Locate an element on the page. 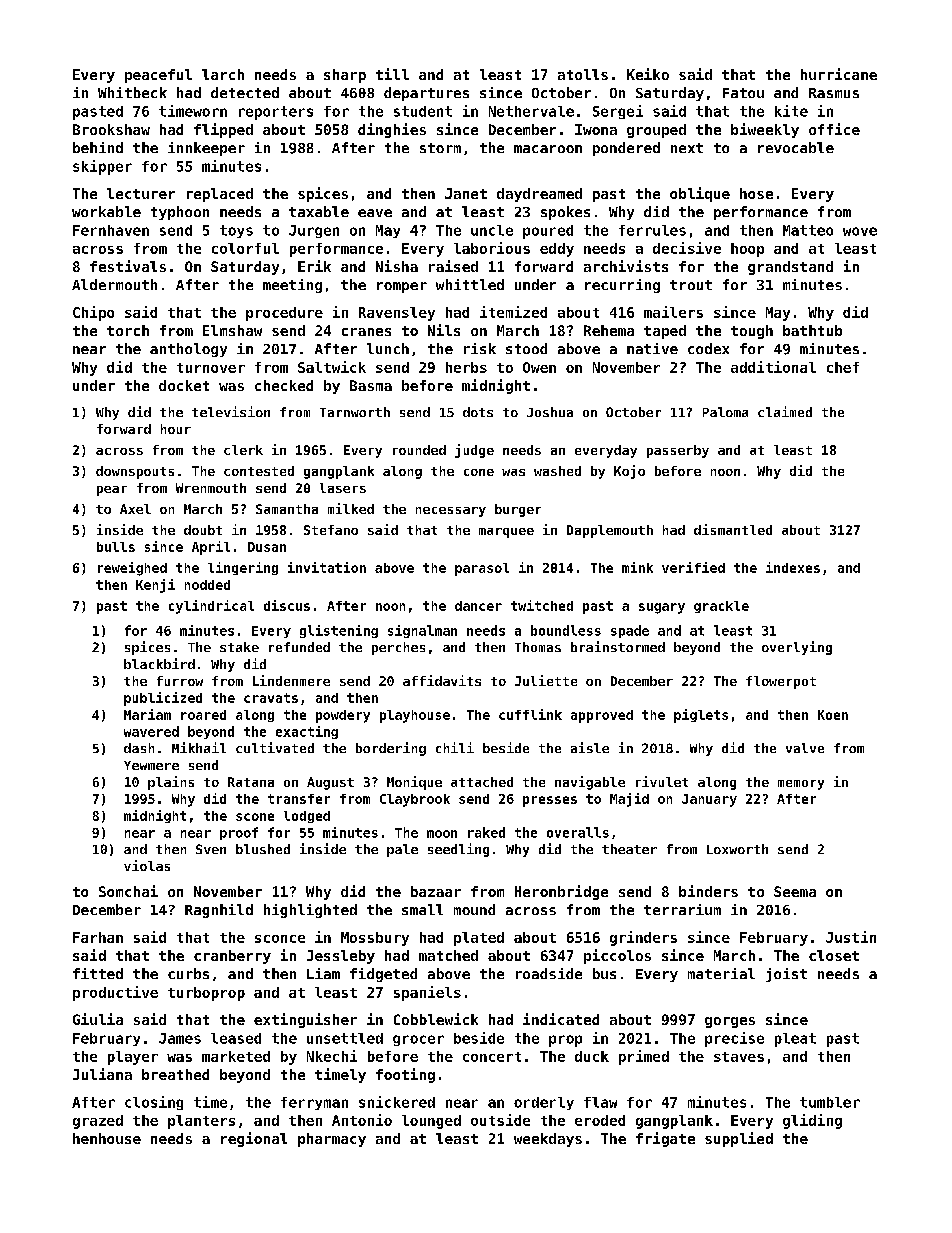  Somchai is located at coordinates (128, 891).
